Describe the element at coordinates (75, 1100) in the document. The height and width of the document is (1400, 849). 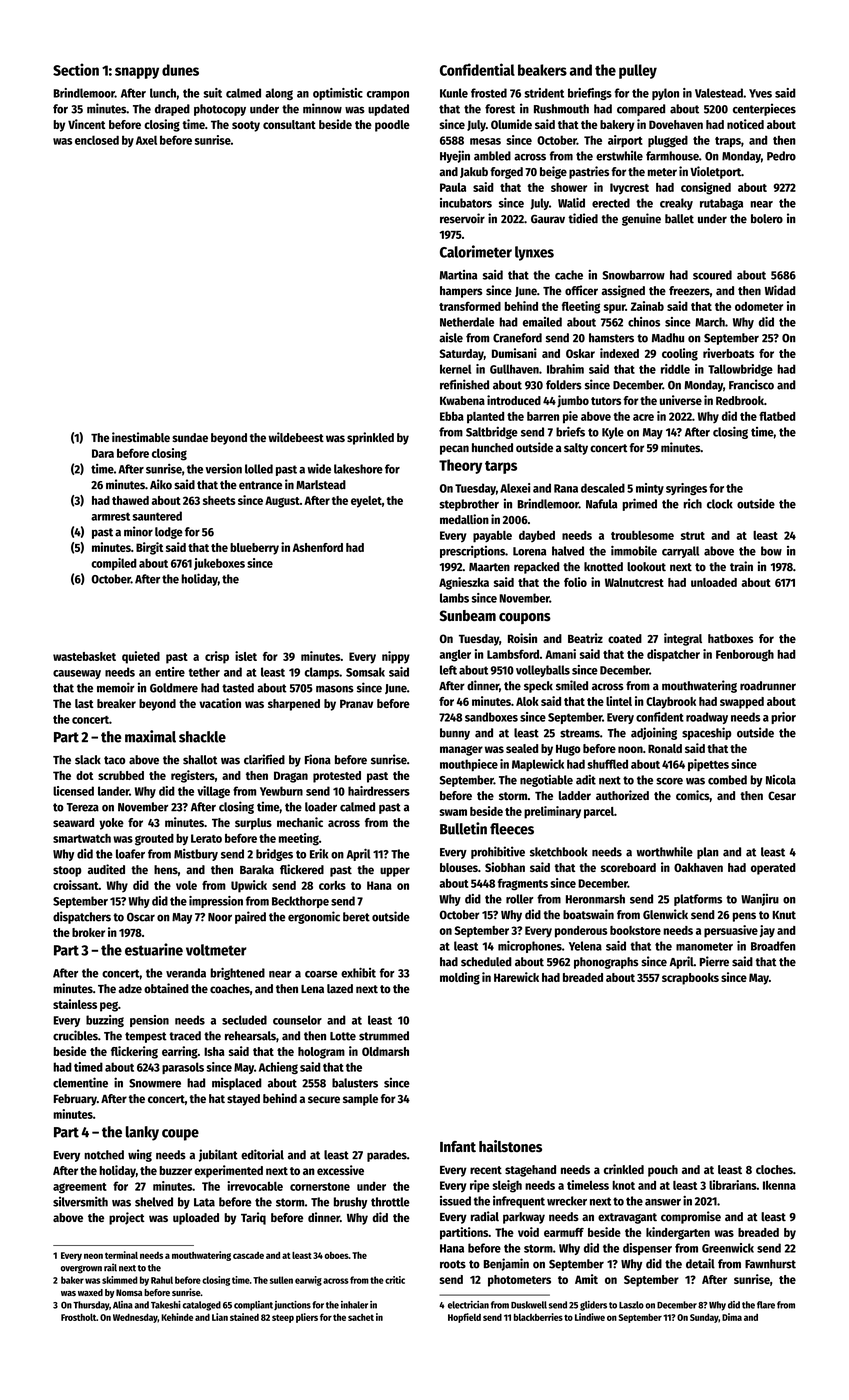
I see `February` at that location.
